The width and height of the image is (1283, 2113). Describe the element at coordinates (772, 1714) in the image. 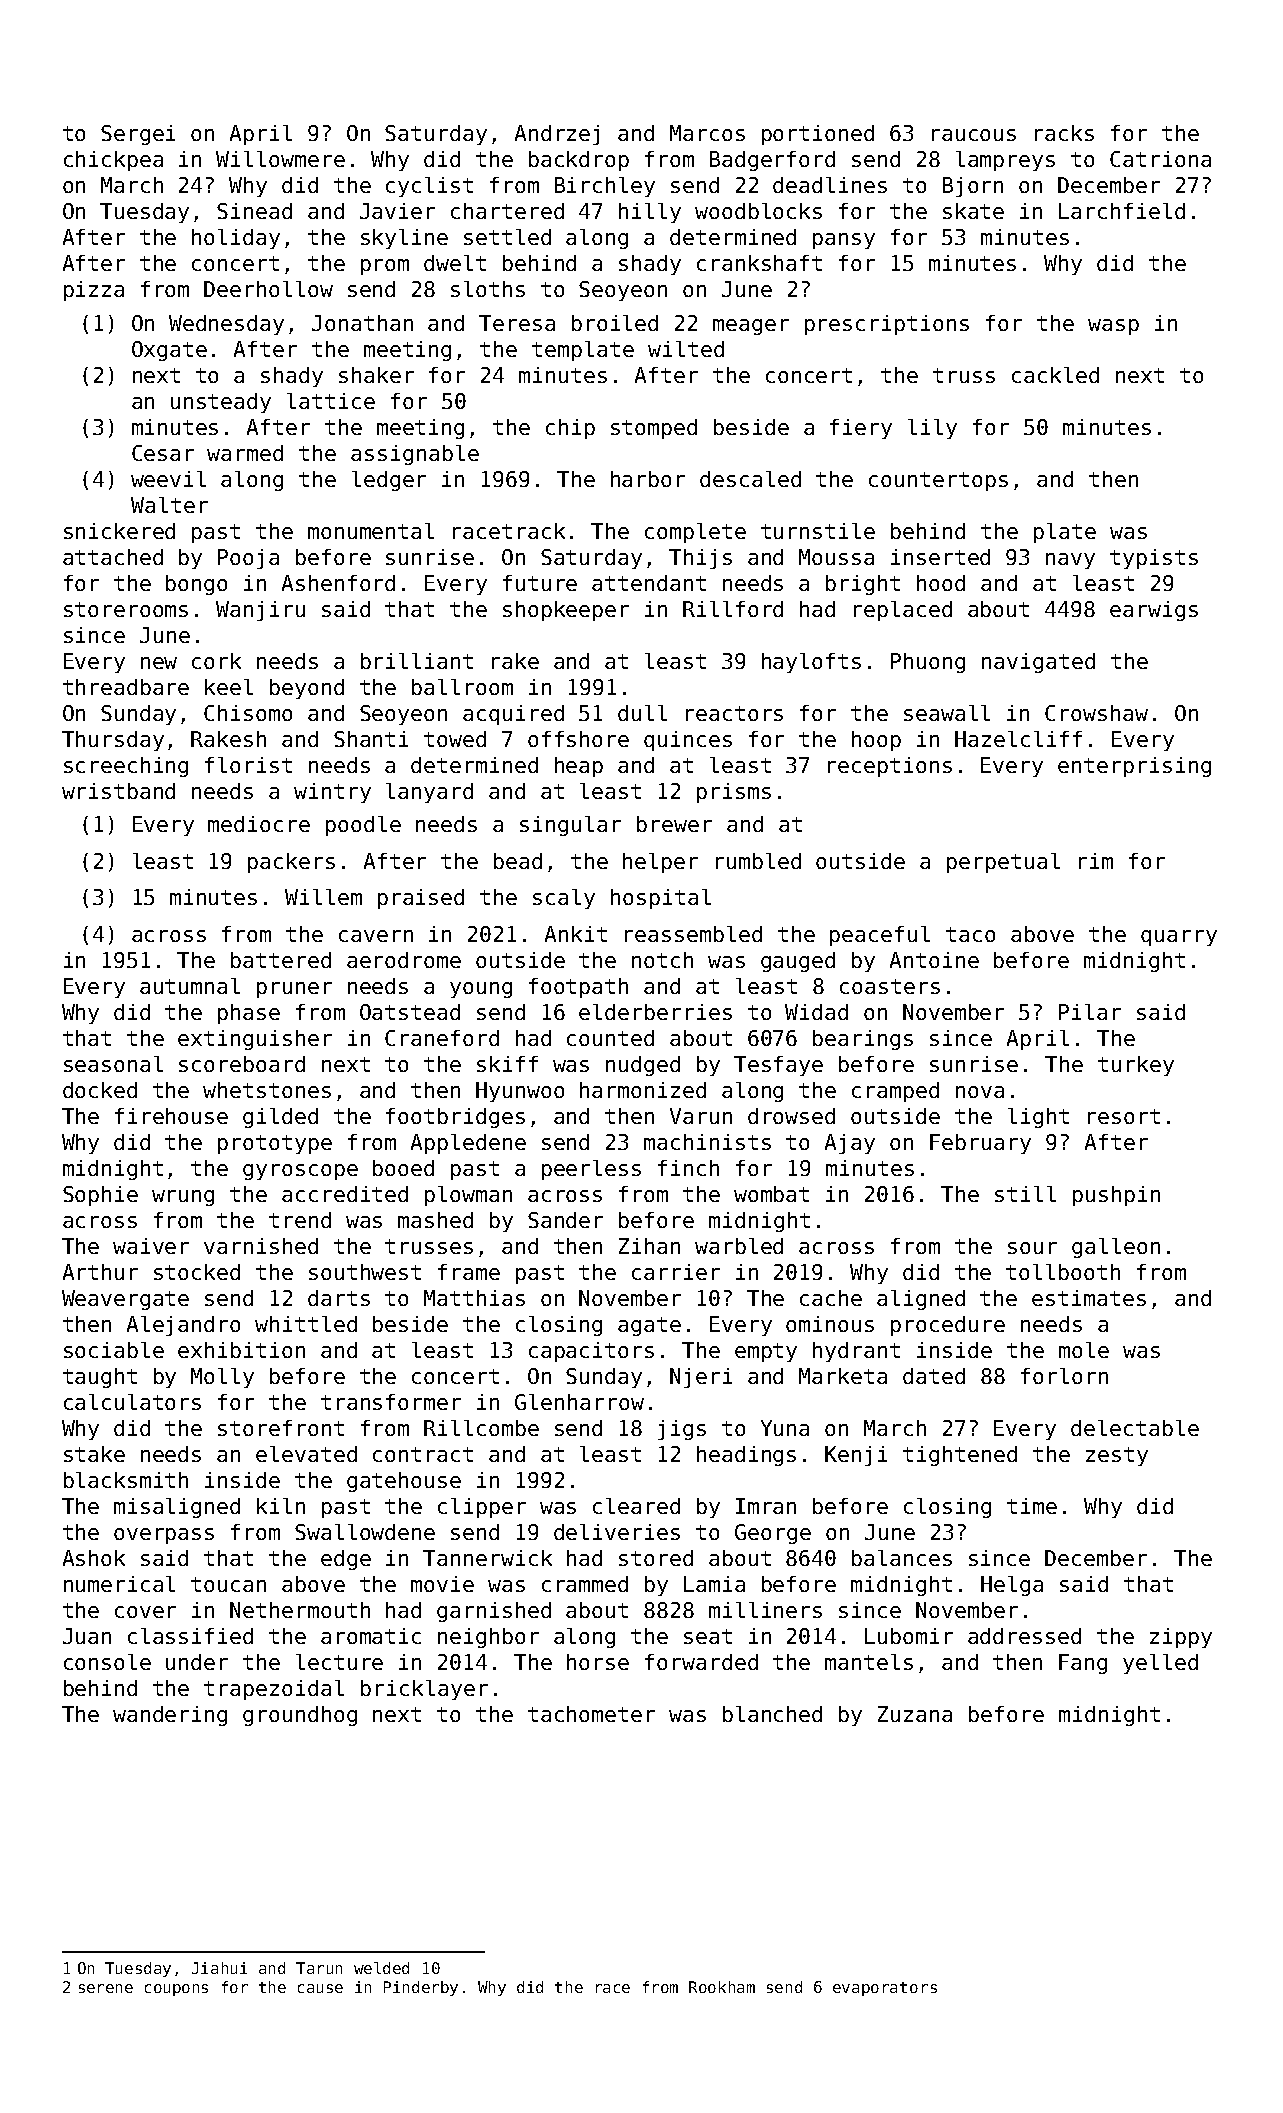

I see `blanched` at that location.
